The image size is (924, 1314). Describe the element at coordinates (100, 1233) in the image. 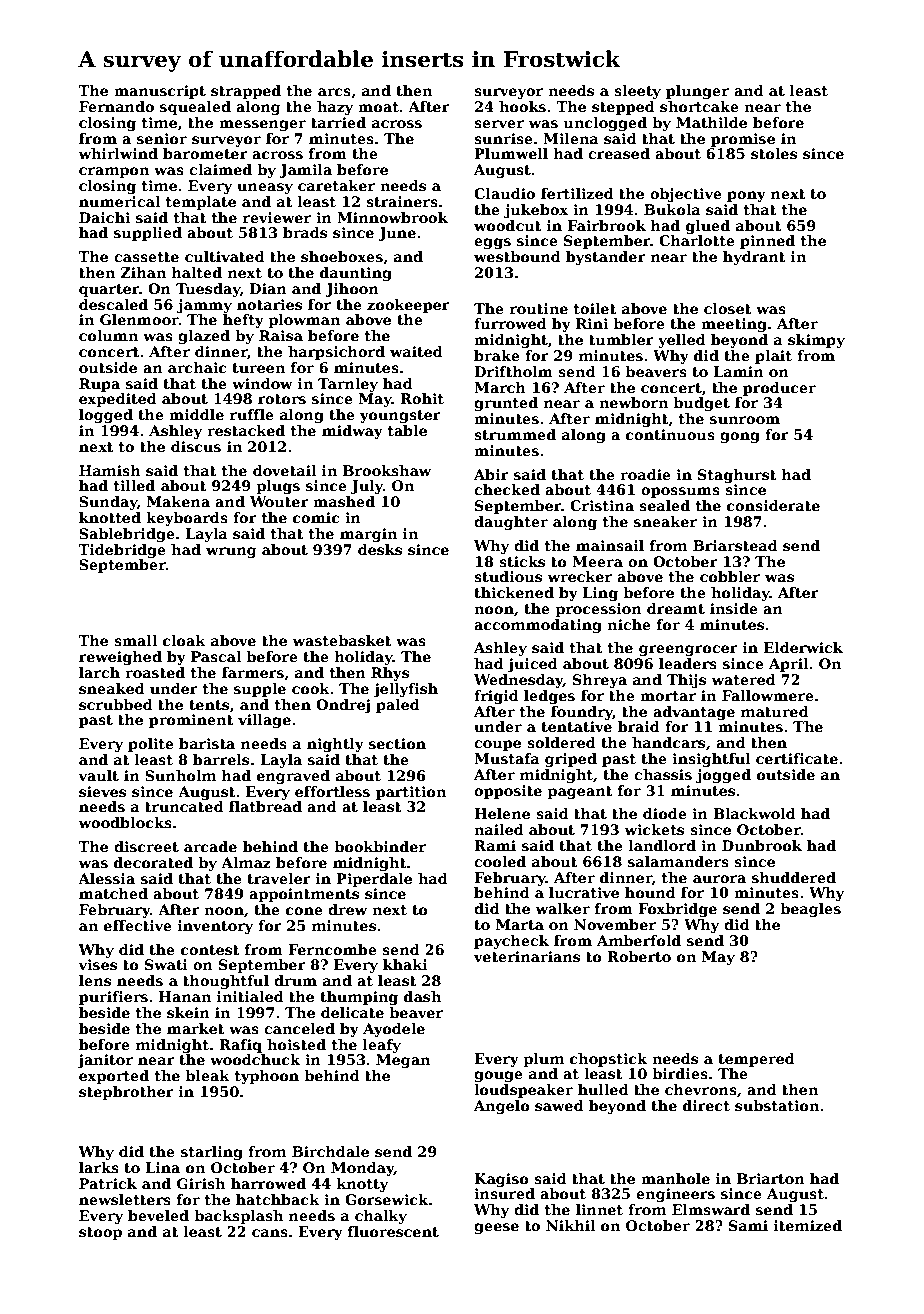

I see `stoop` at that location.
